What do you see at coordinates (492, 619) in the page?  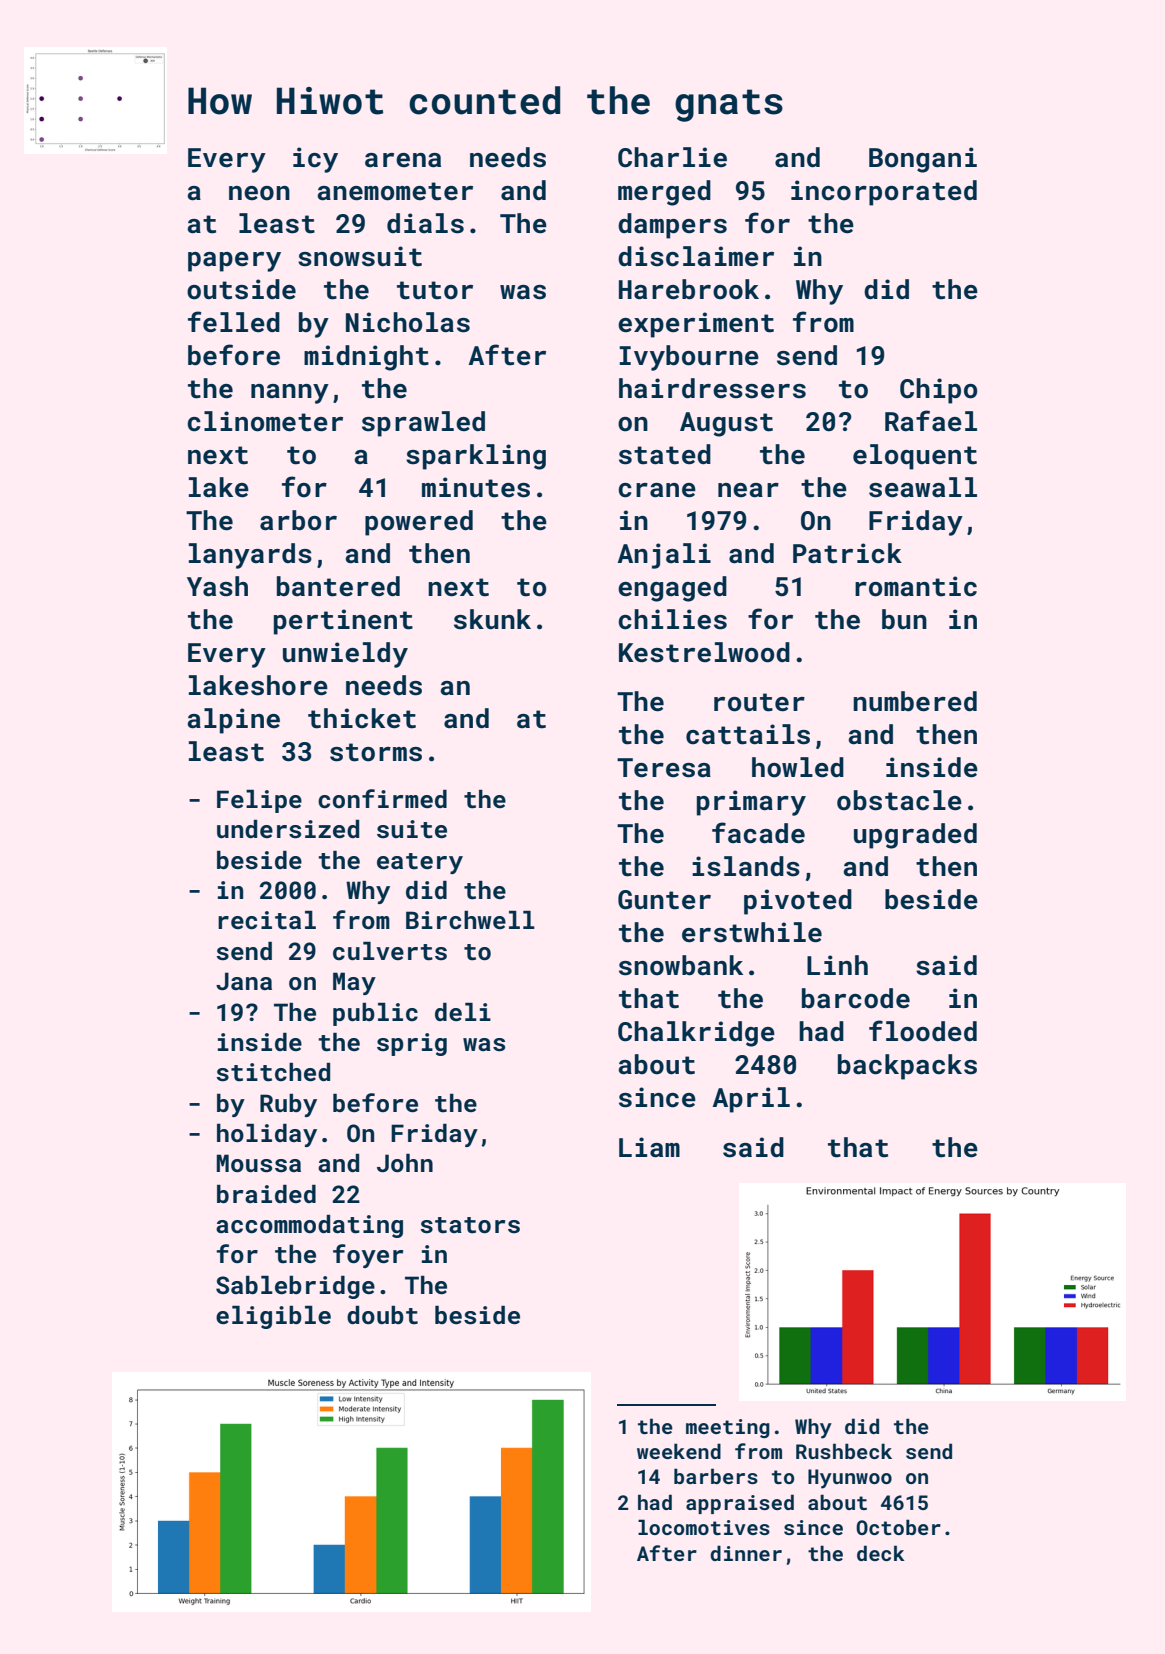 I see `skunk` at bounding box center [492, 619].
